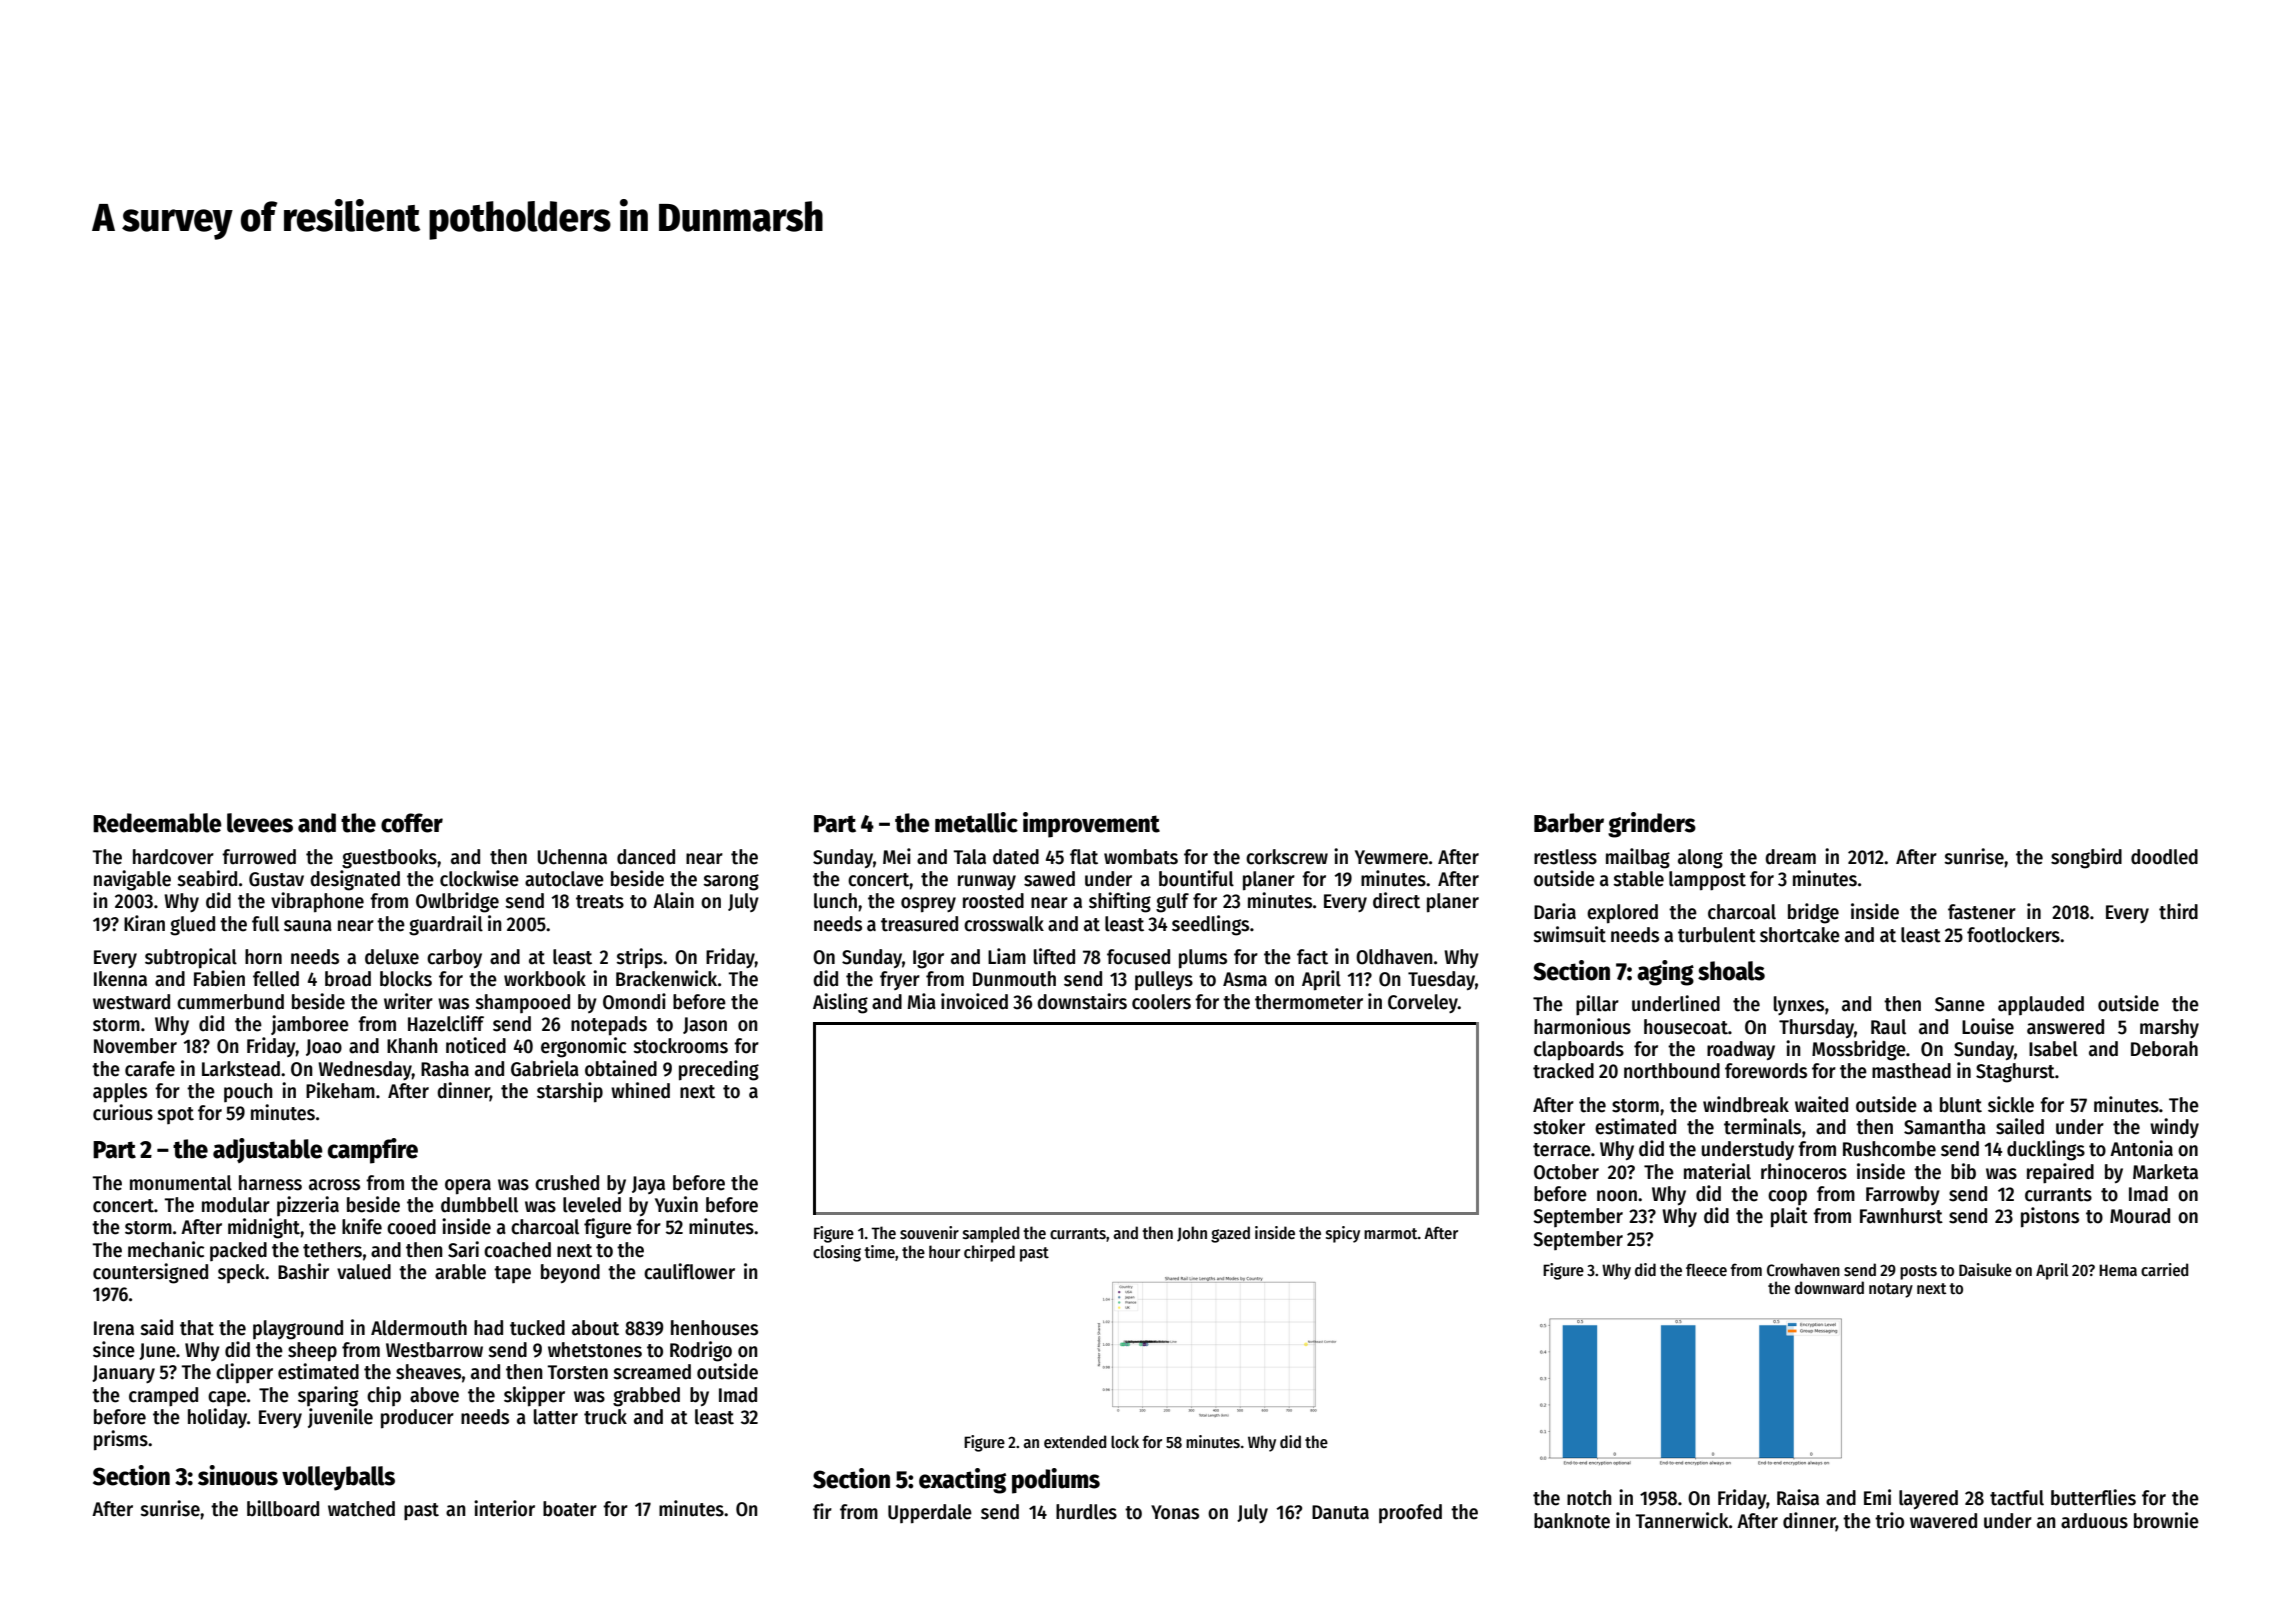 The height and width of the page is (1620, 2292). Describe the element at coordinates (1891, 1290) in the page. I see `notary` at that location.
